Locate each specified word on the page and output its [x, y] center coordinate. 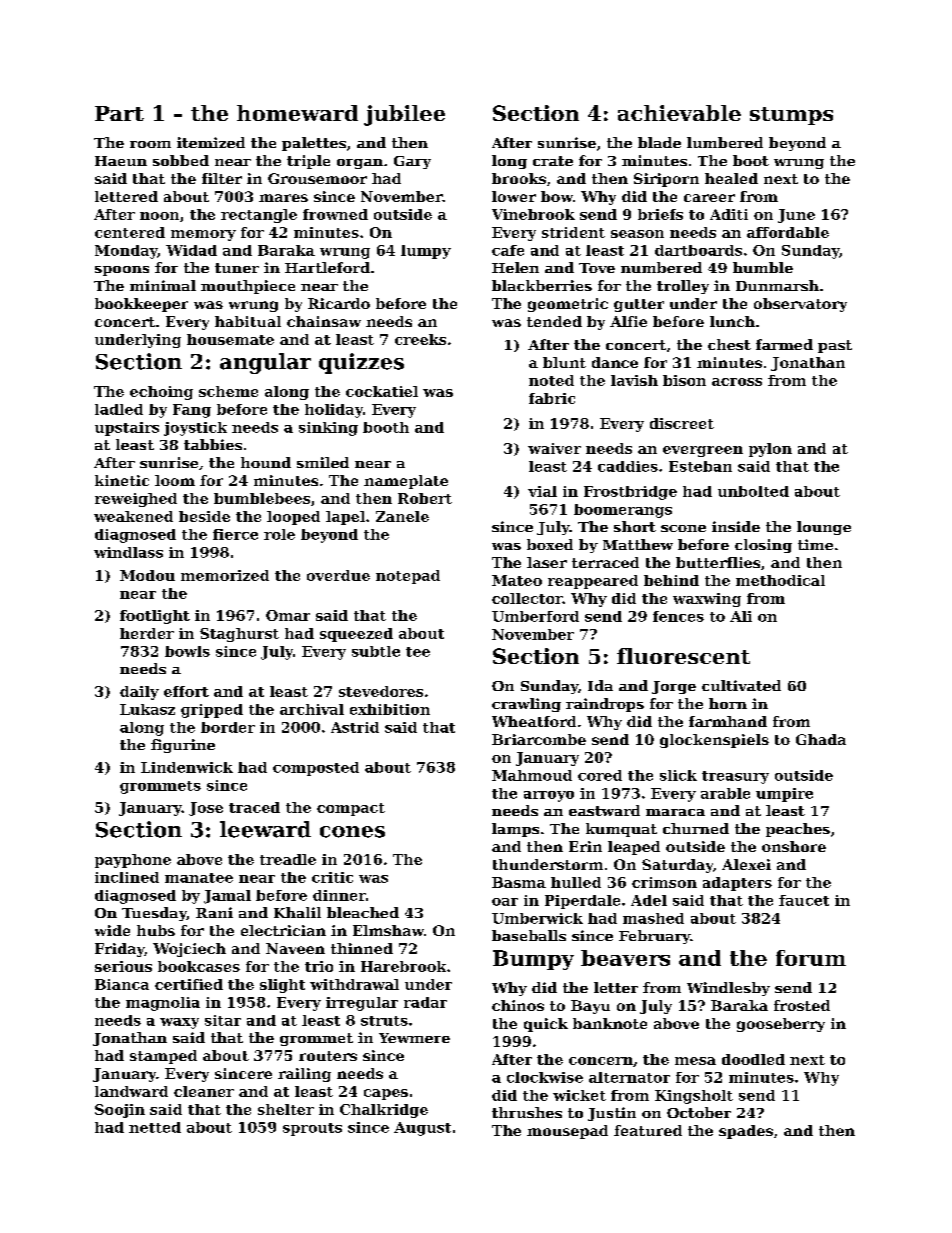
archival [312, 709]
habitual [248, 321]
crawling [526, 705]
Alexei [746, 864]
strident [573, 232]
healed [731, 178]
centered [130, 232]
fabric [552, 398]
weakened [133, 516]
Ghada [821, 739]
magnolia [163, 1004]
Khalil [297, 912]
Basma [519, 882]
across [737, 382]
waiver [554, 448]
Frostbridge [630, 493]
